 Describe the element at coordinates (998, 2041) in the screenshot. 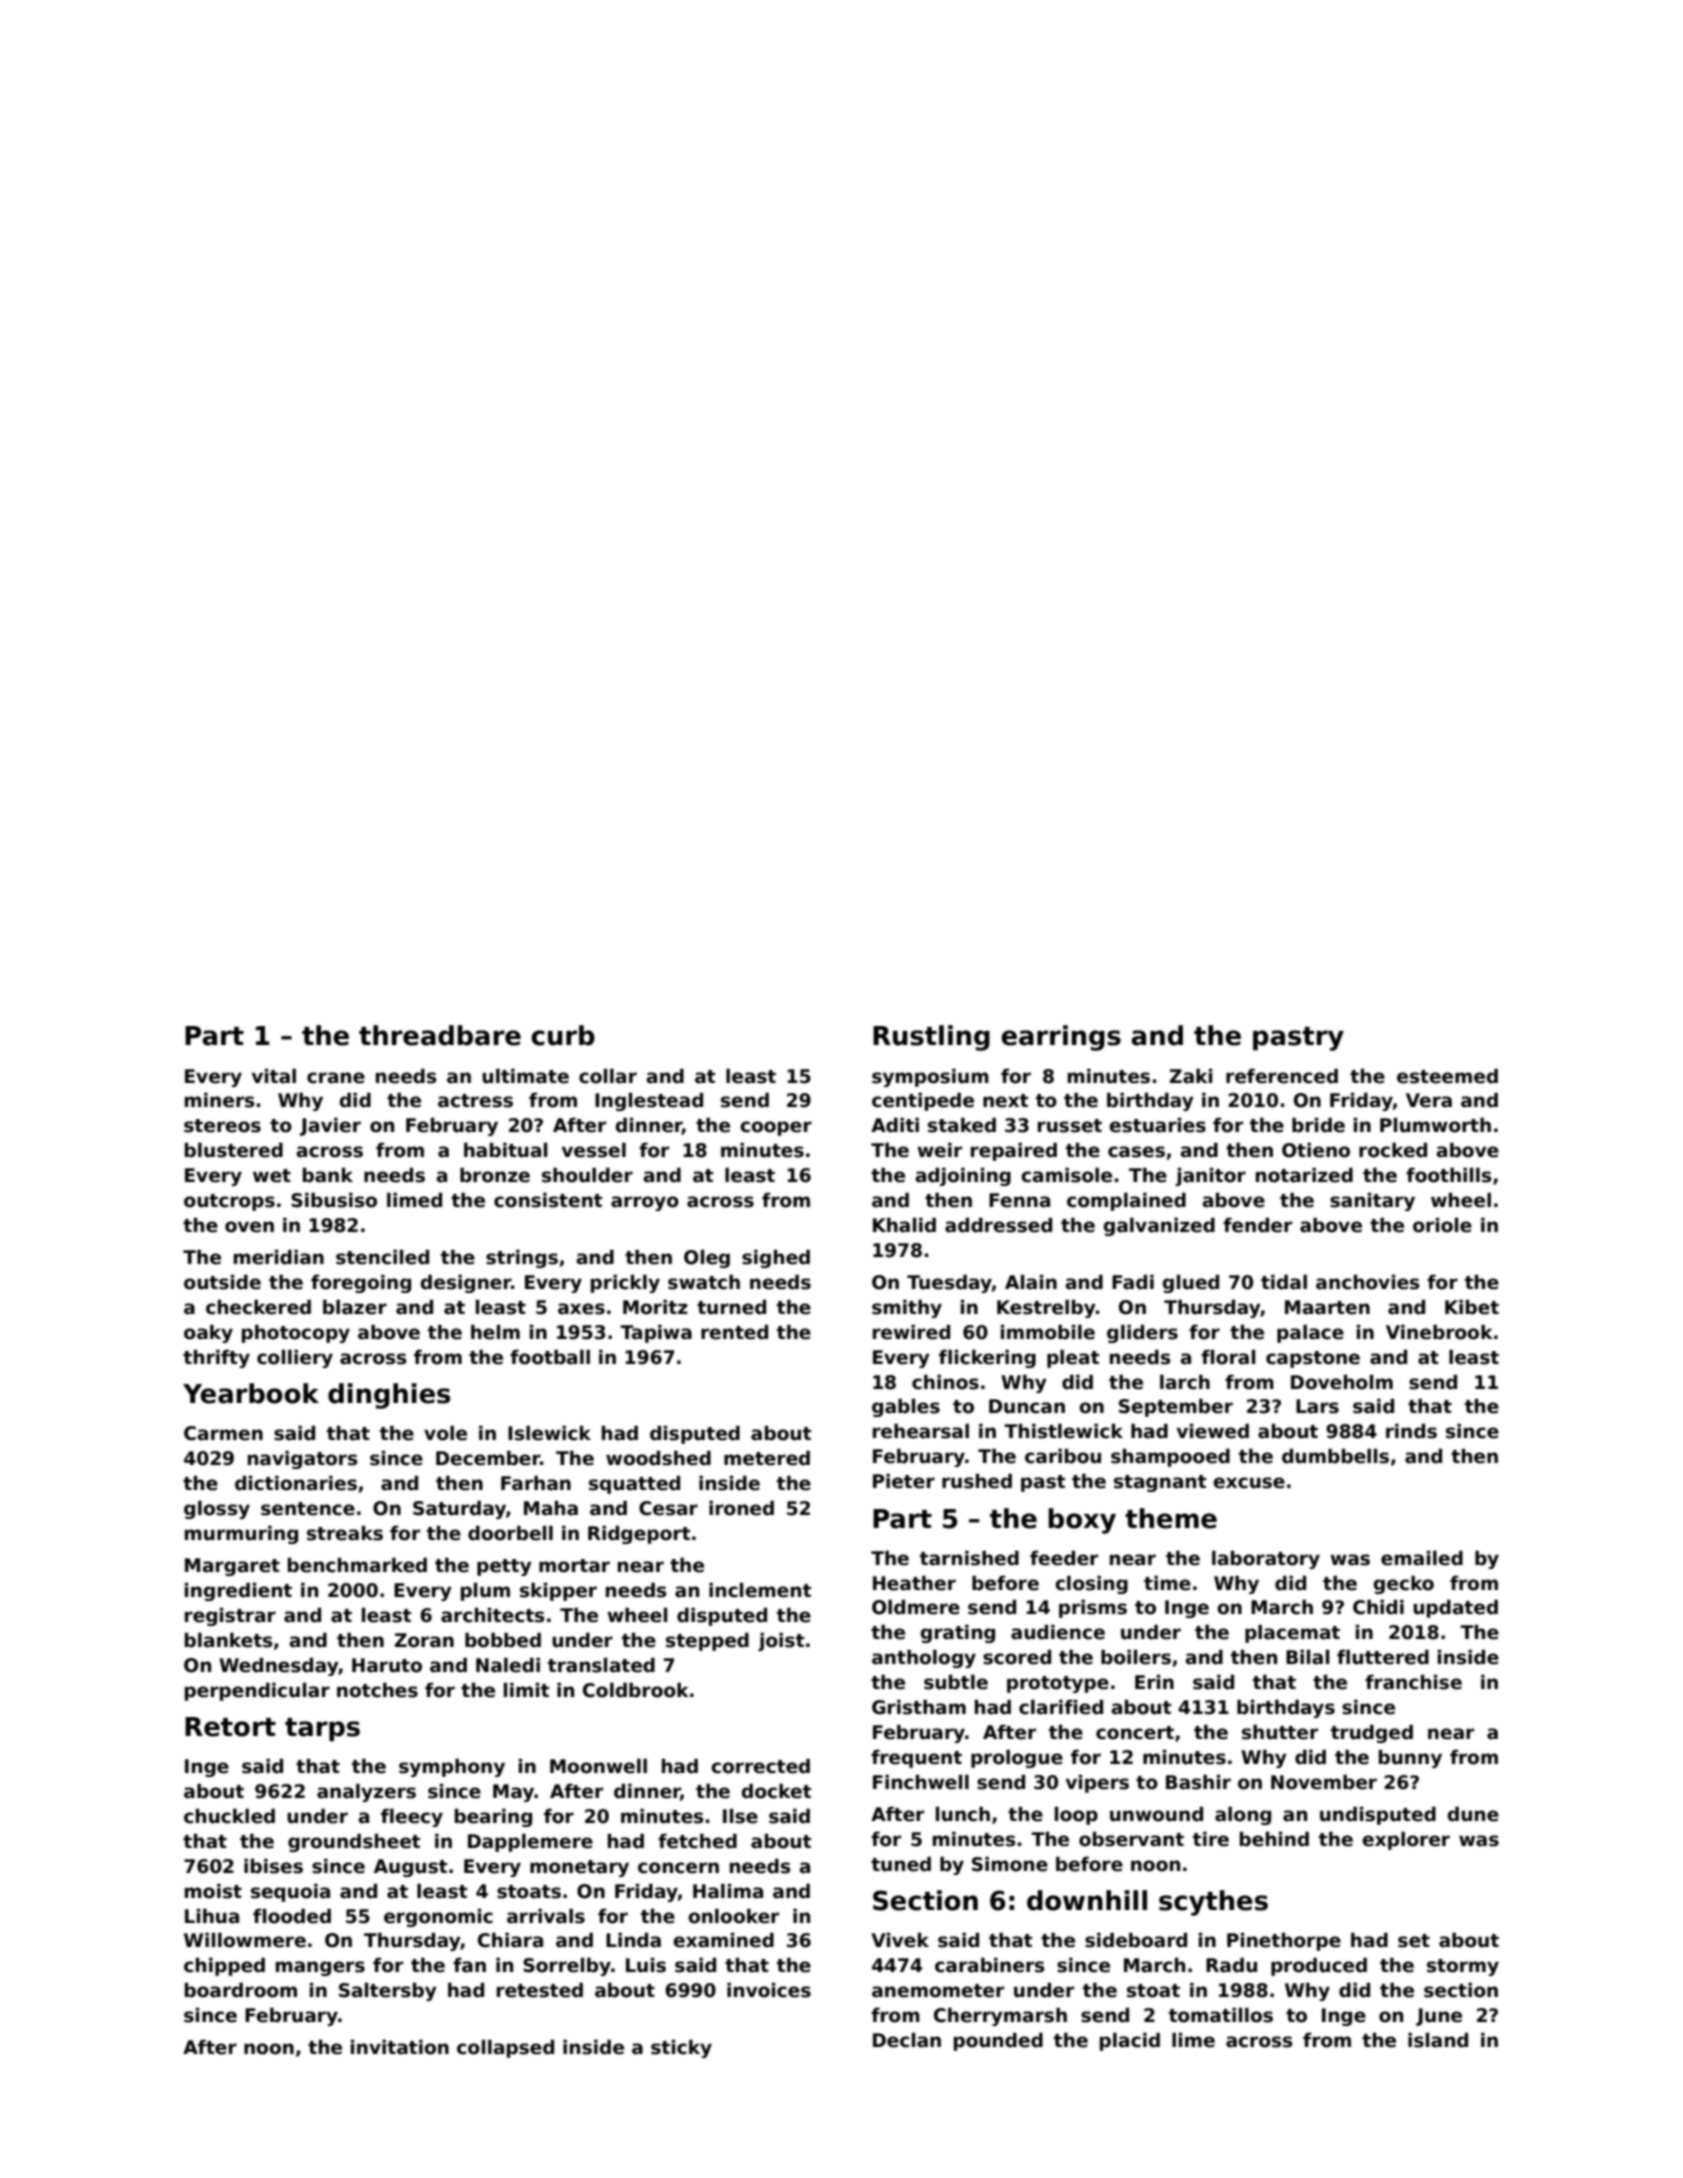

I see `pounded` at that location.
